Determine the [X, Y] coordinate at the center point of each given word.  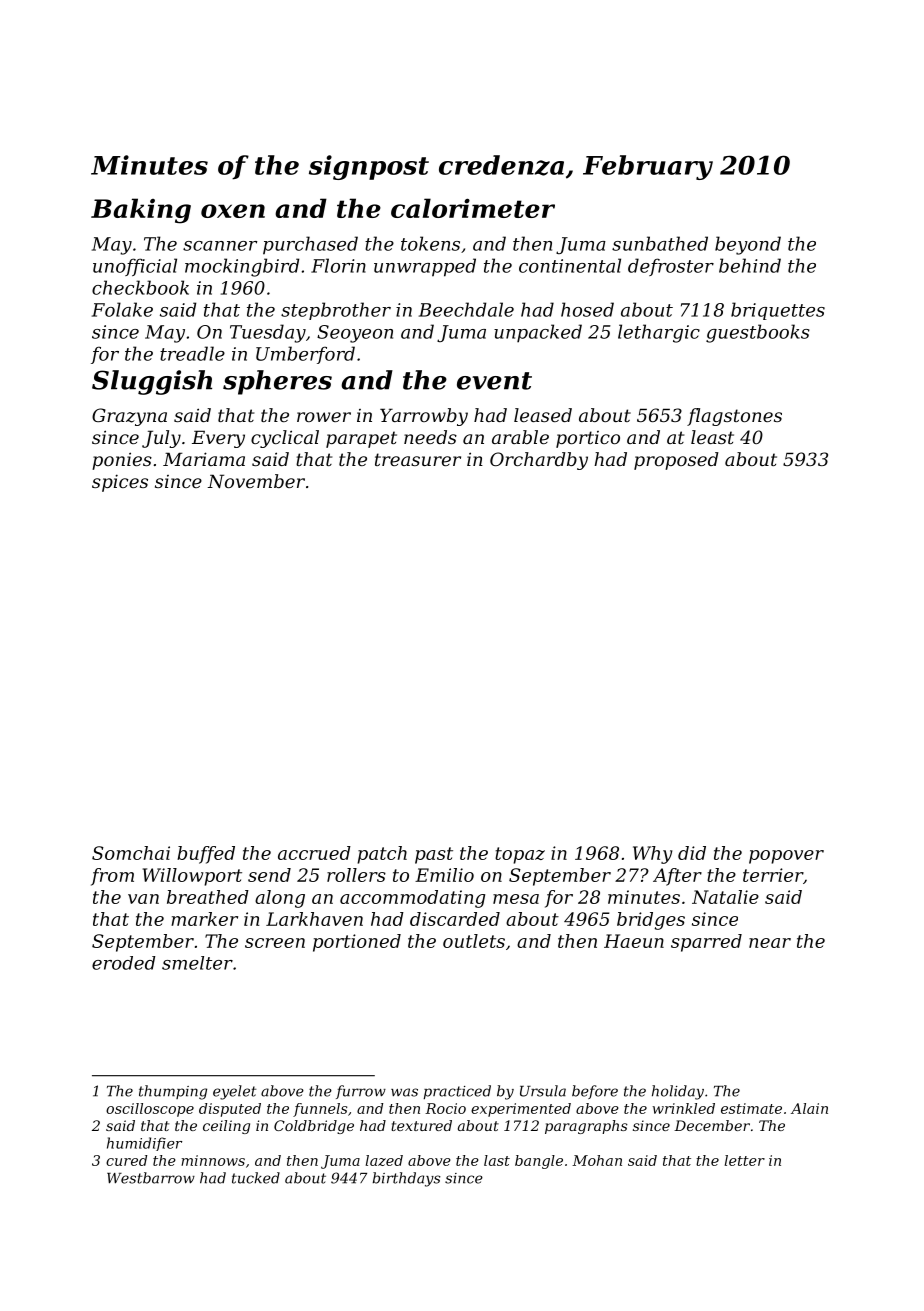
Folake [122, 309]
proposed [676, 461]
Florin [338, 265]
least [712, 437]
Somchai [131, 853]
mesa [516, 899]
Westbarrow [151, 1178]
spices [120, 483]
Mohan [597, 1160]
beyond [748, 245]
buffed [206, 855]
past [434, 855]
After [677, 877]
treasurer [418, 459]
